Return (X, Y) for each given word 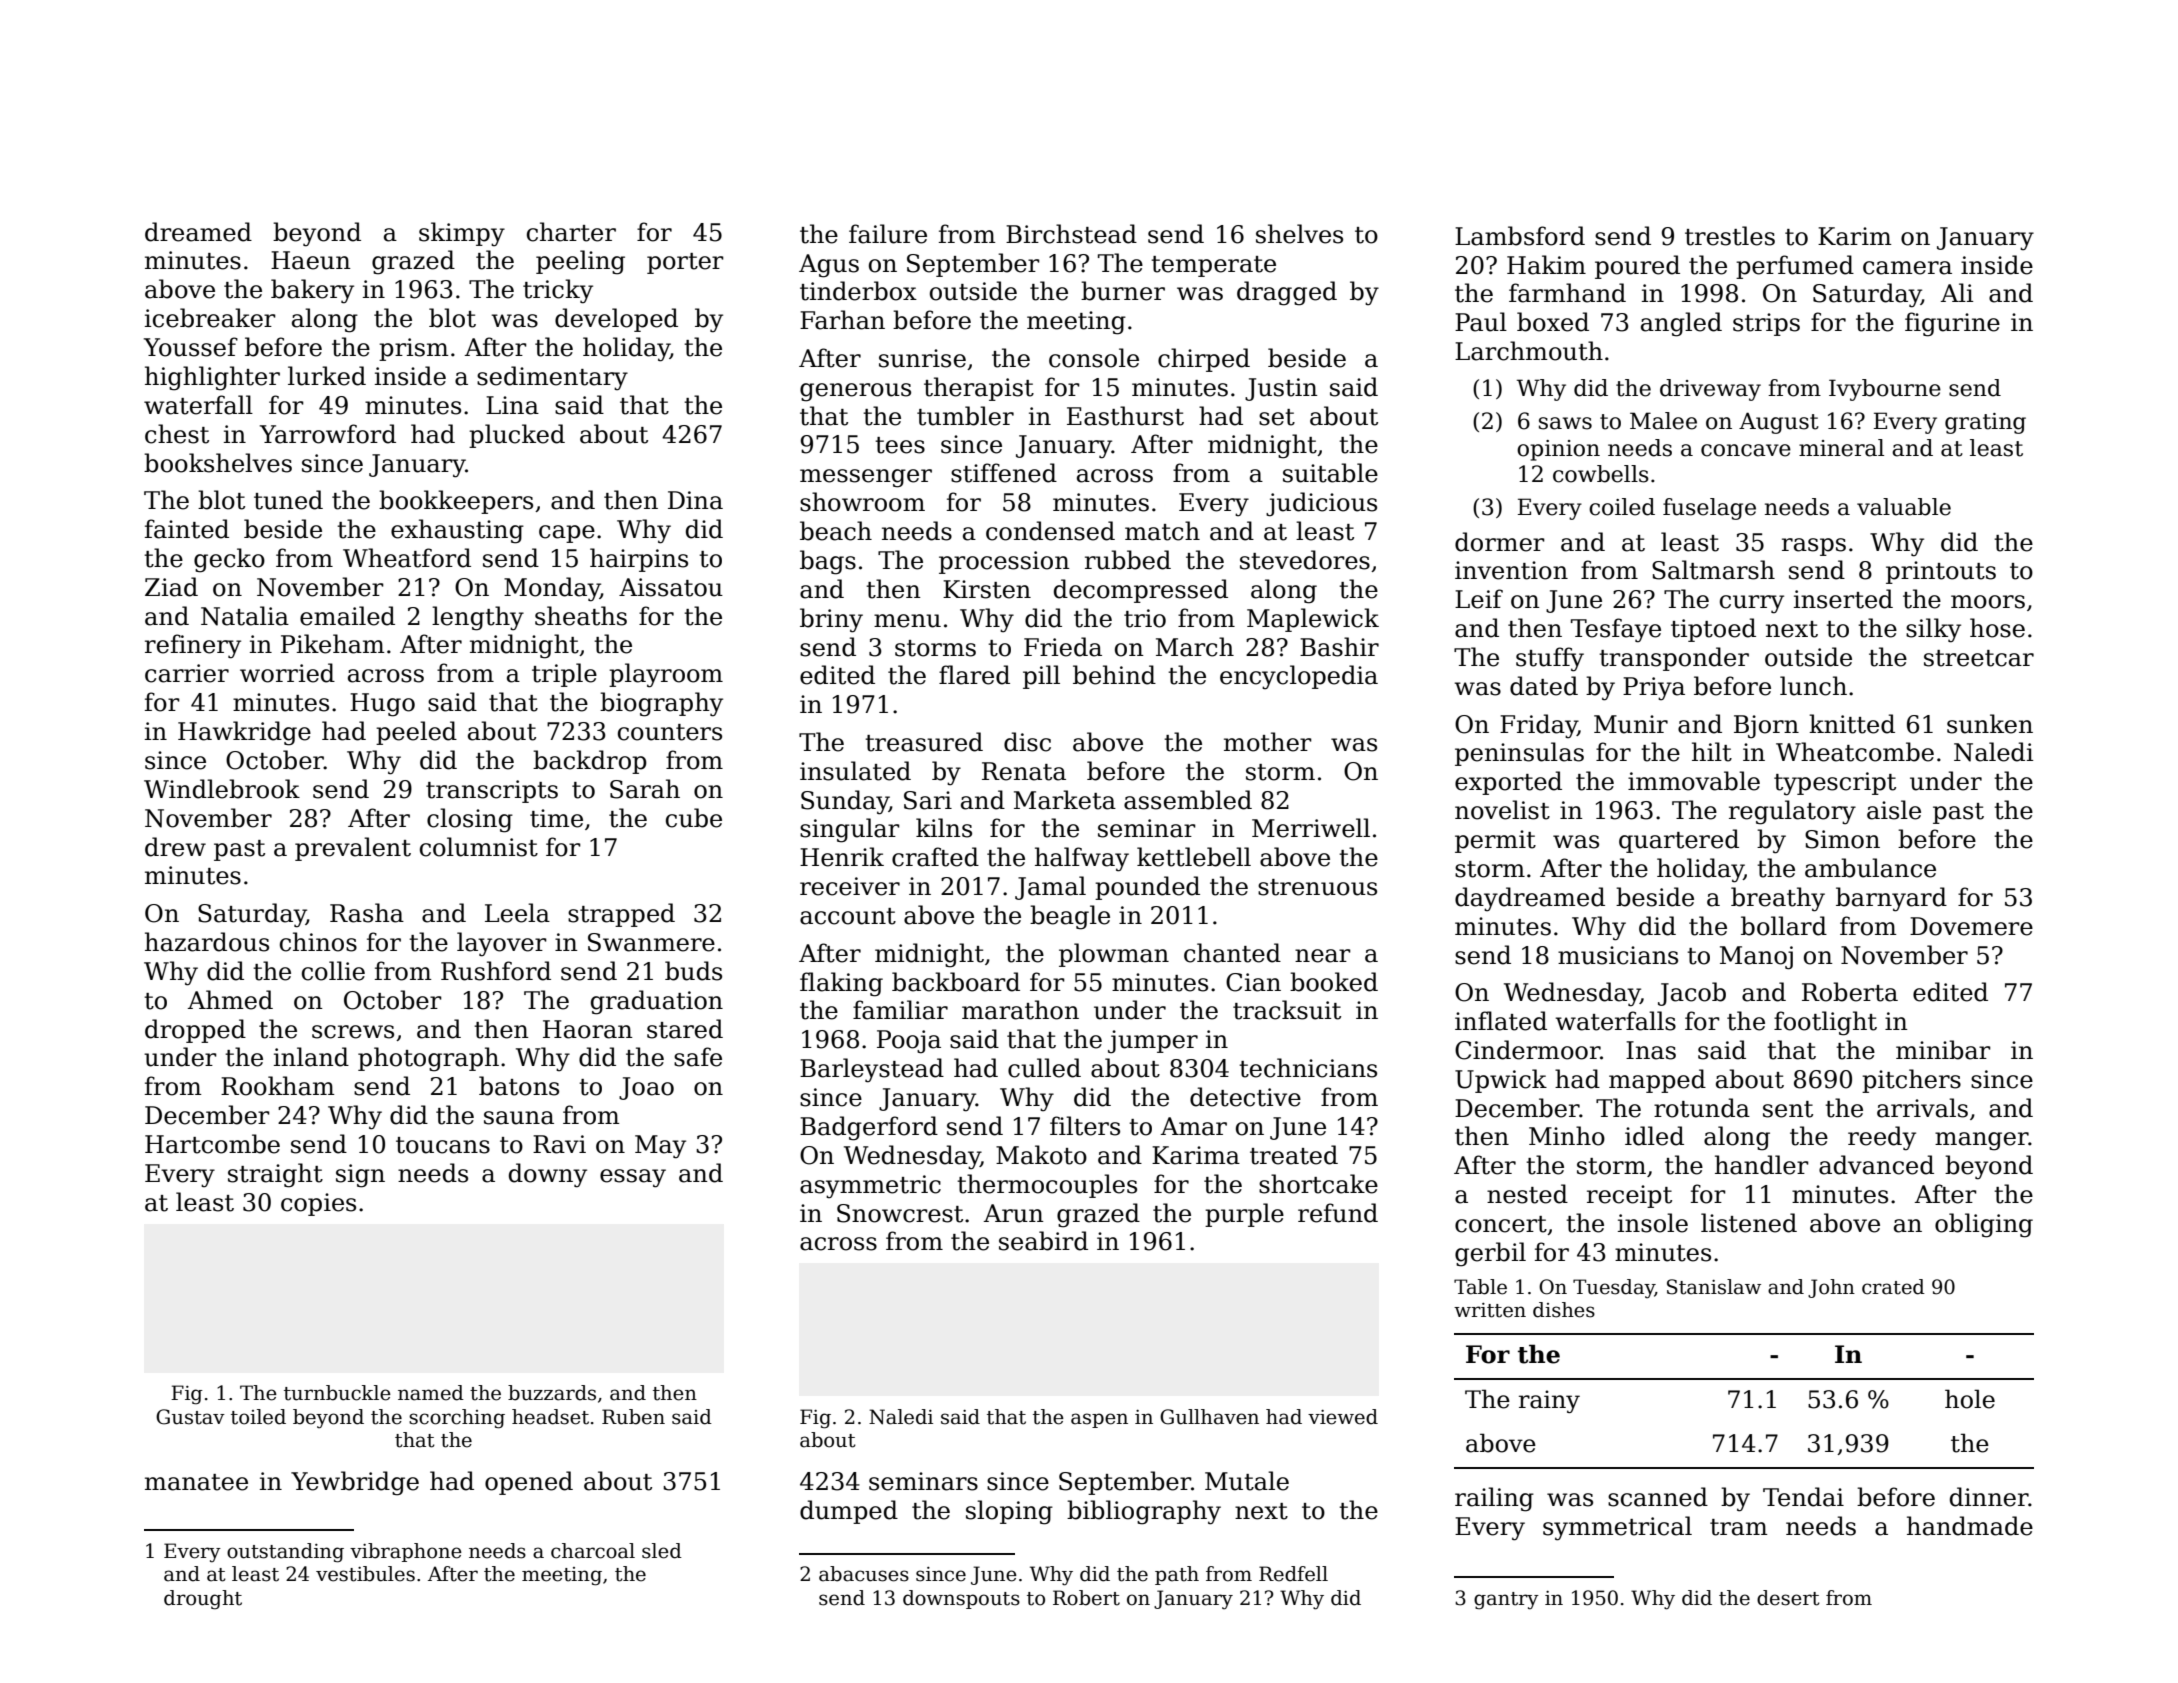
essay (633, 1178)
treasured (924, 742)
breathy (1778, 899)
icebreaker (210, 318)
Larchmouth (1529, 351)
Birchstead (1071, 234)
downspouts (961, 1599)
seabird (1043, 1241)
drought (203, 1600)
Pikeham (333, 644)
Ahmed (230, 1000)
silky (1933, 630)
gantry (1506, 1601)
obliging (1984, 1225)
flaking (841, 984)
